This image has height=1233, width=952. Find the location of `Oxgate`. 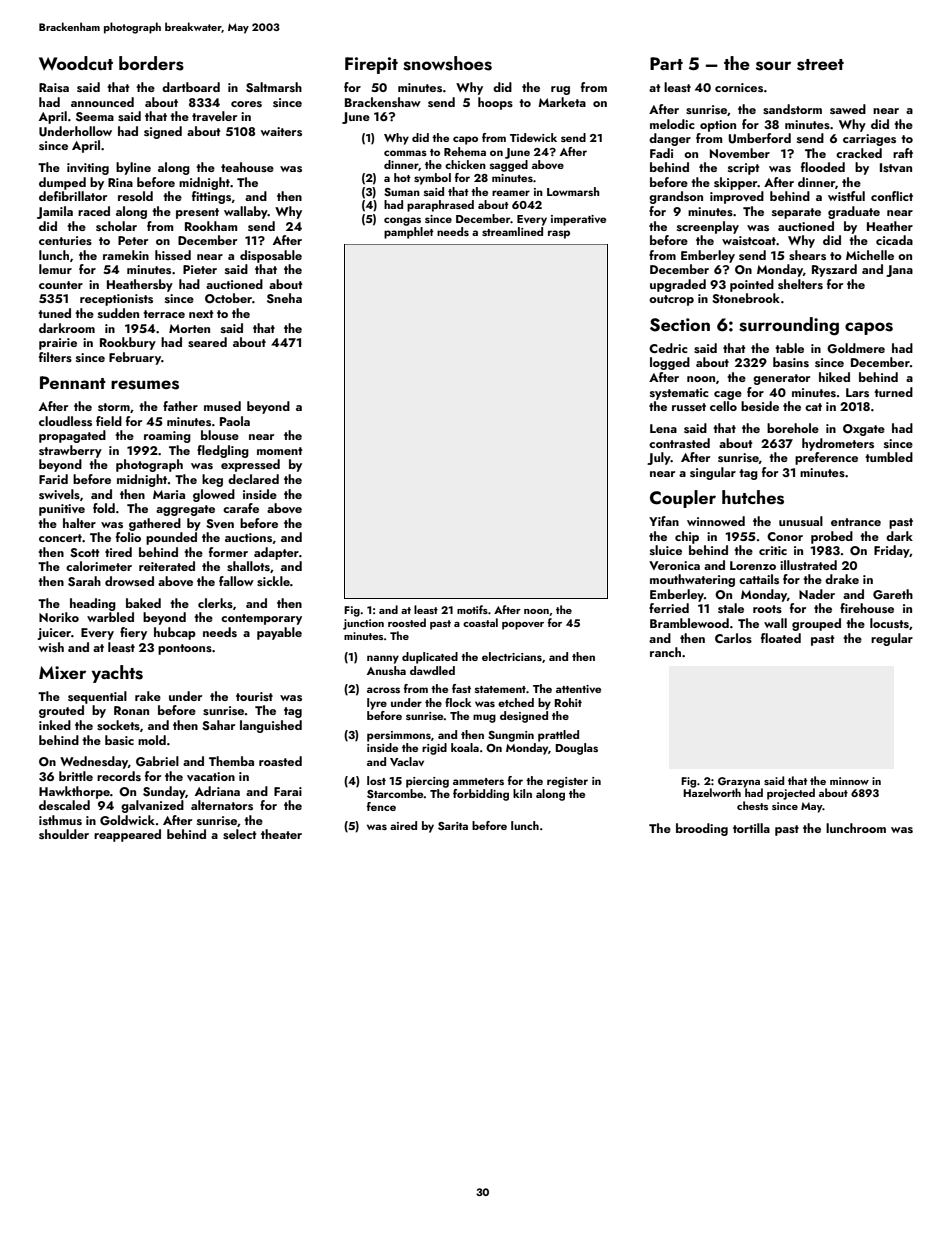

Oxgate is located at coordinates (864, 430).
